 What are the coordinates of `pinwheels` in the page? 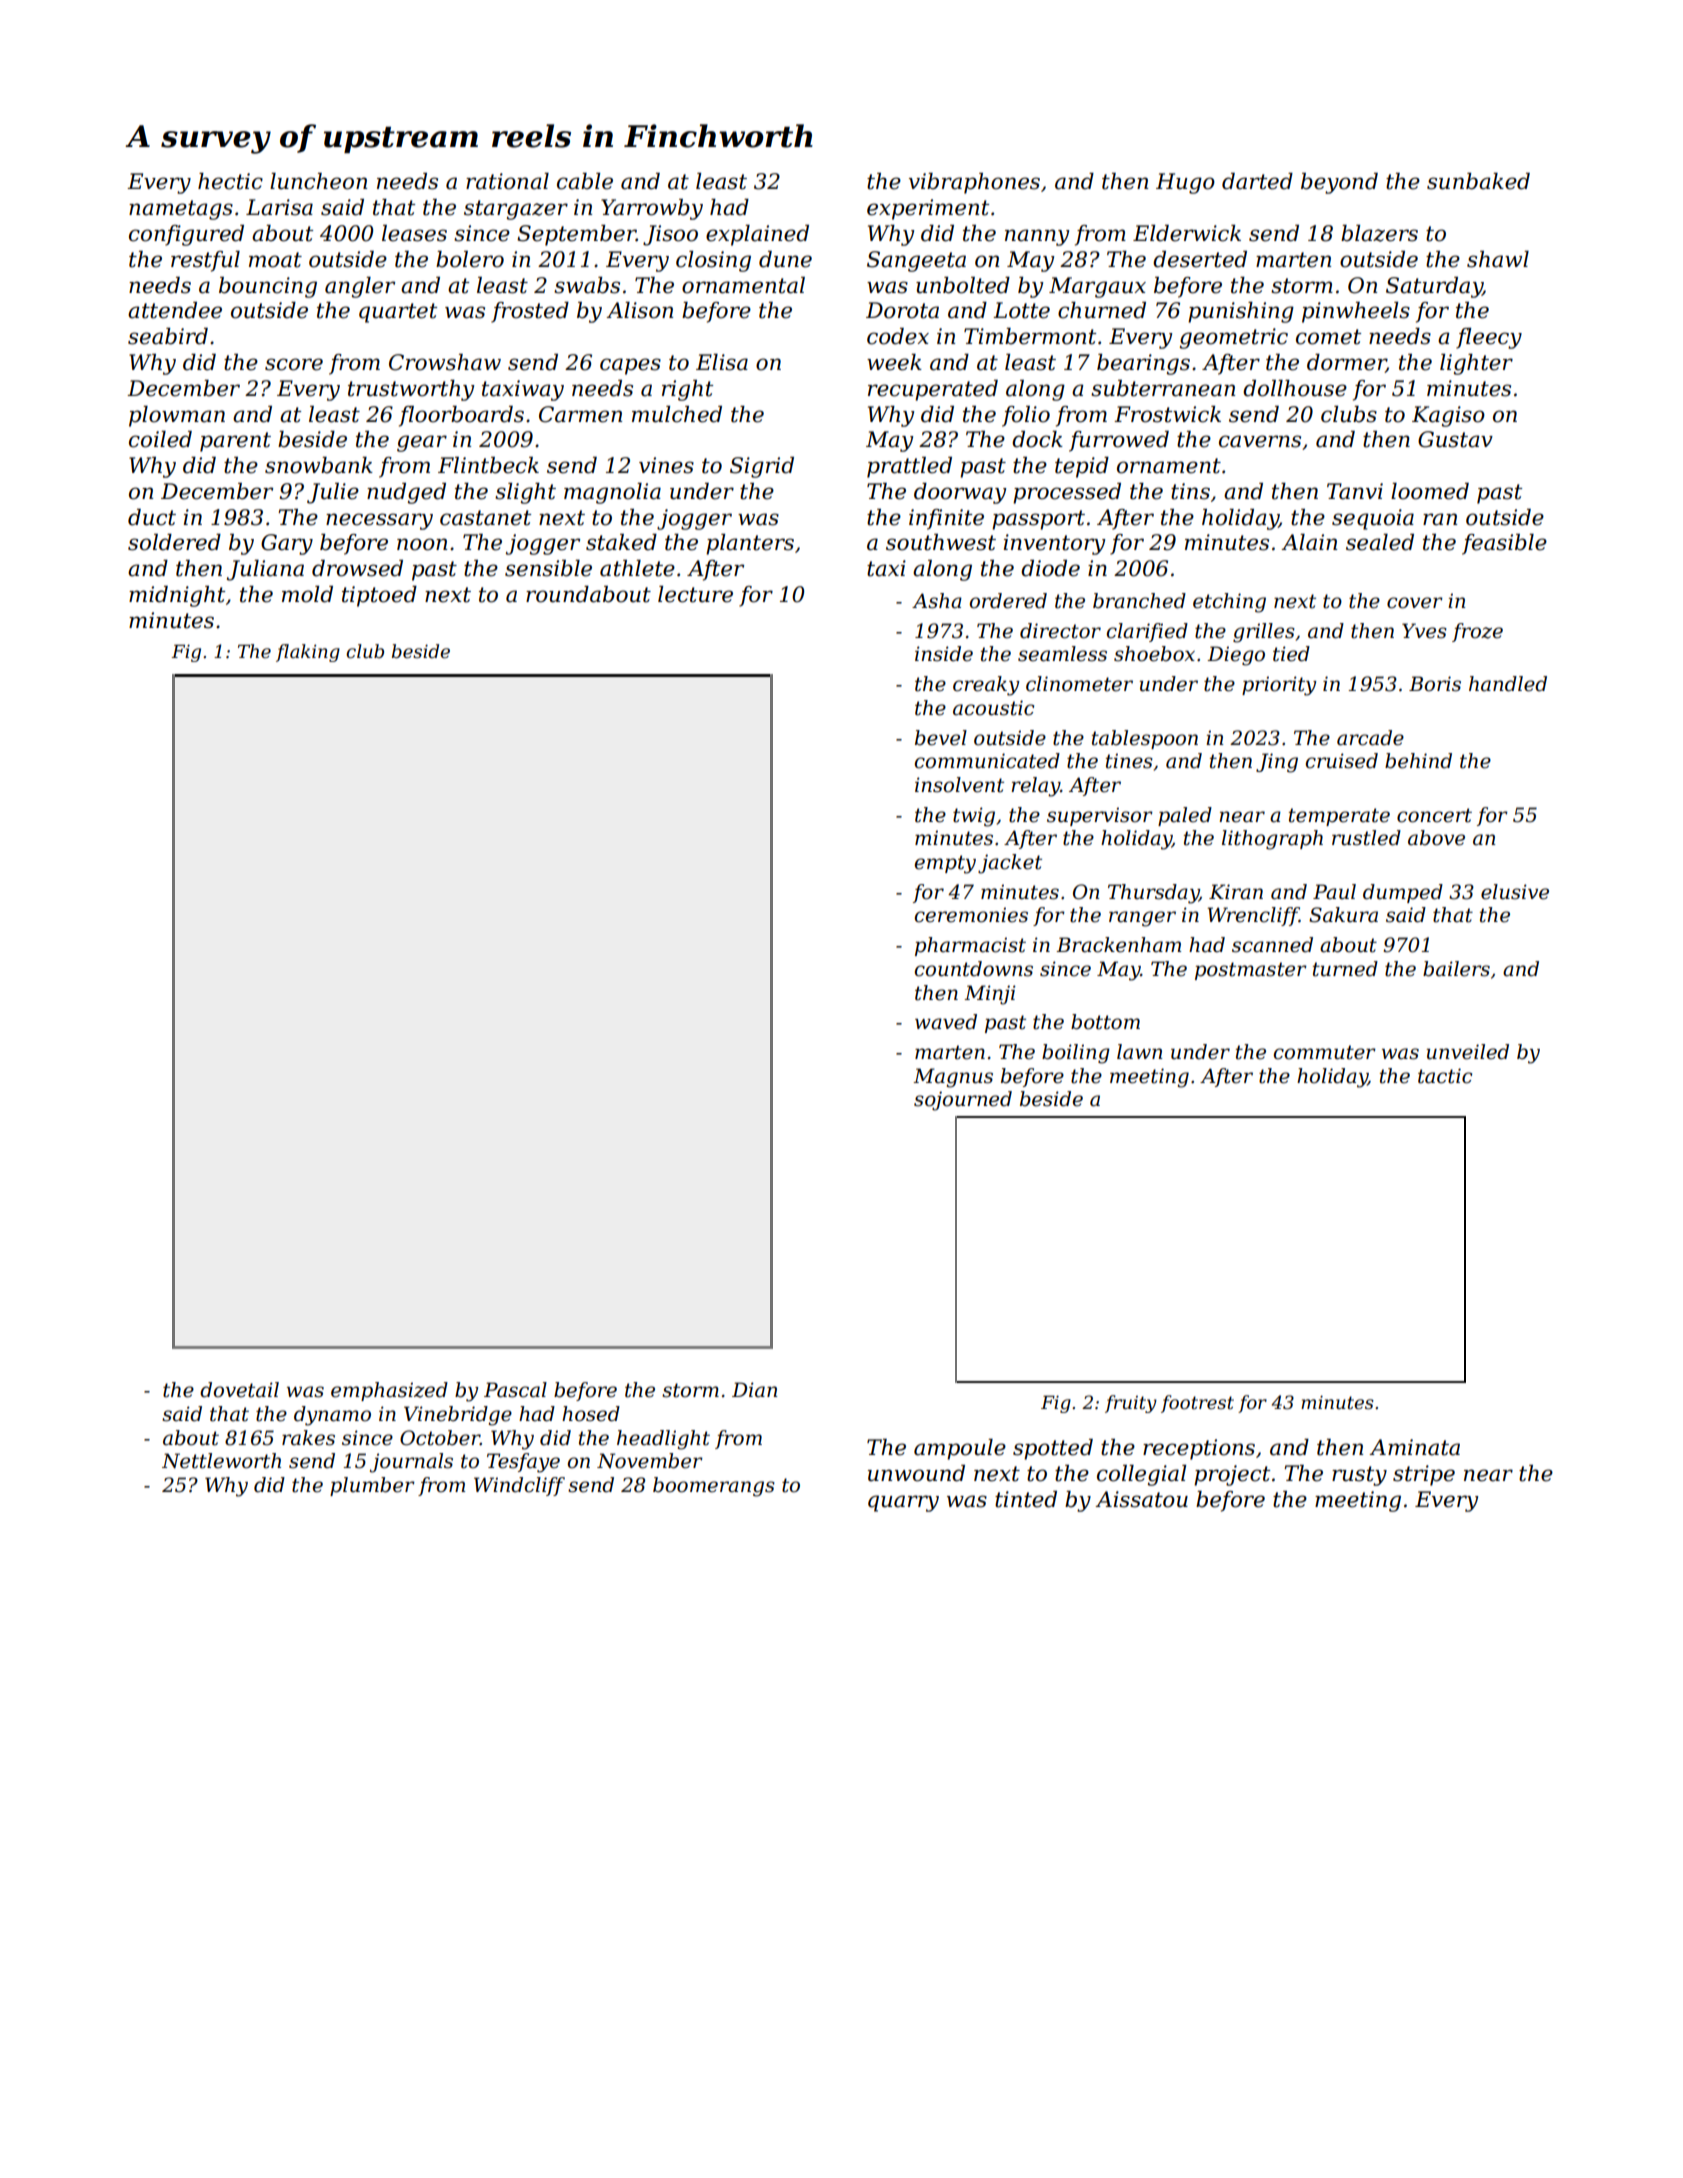 It's located at (1356, 312).
